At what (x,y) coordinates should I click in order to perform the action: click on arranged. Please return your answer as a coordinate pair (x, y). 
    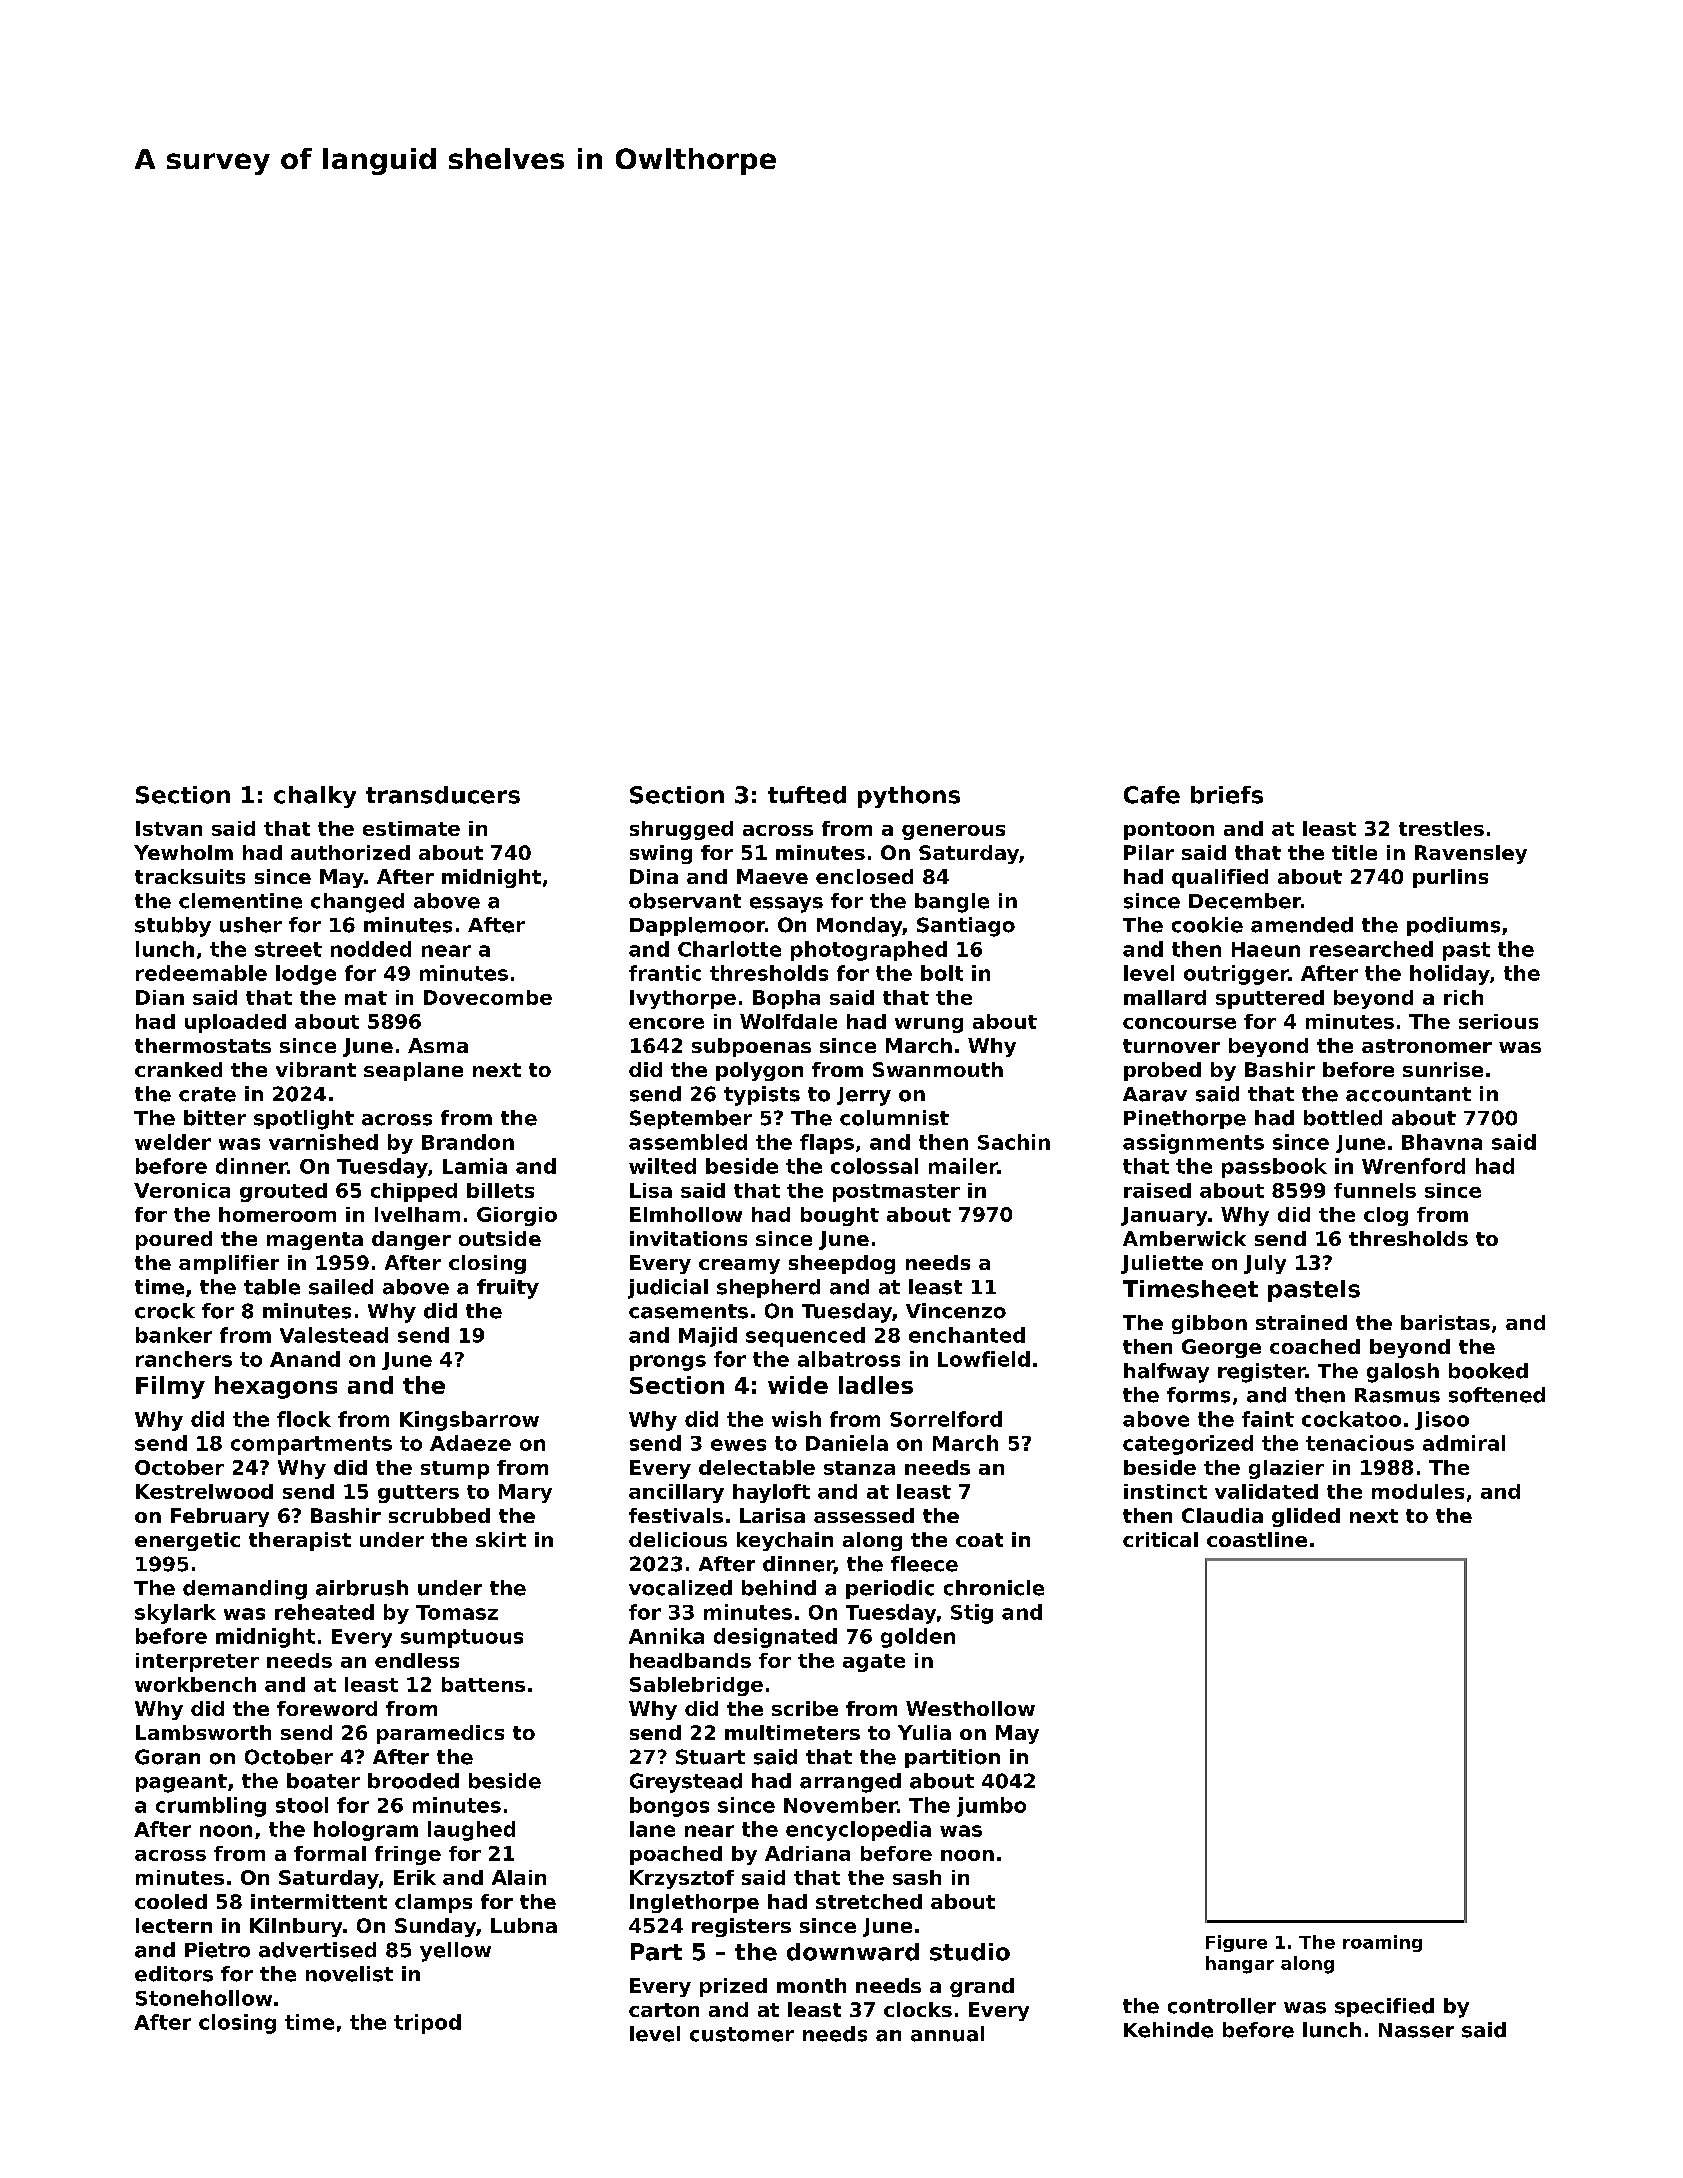
    Looking at the image, I should click on (850, 1783).
